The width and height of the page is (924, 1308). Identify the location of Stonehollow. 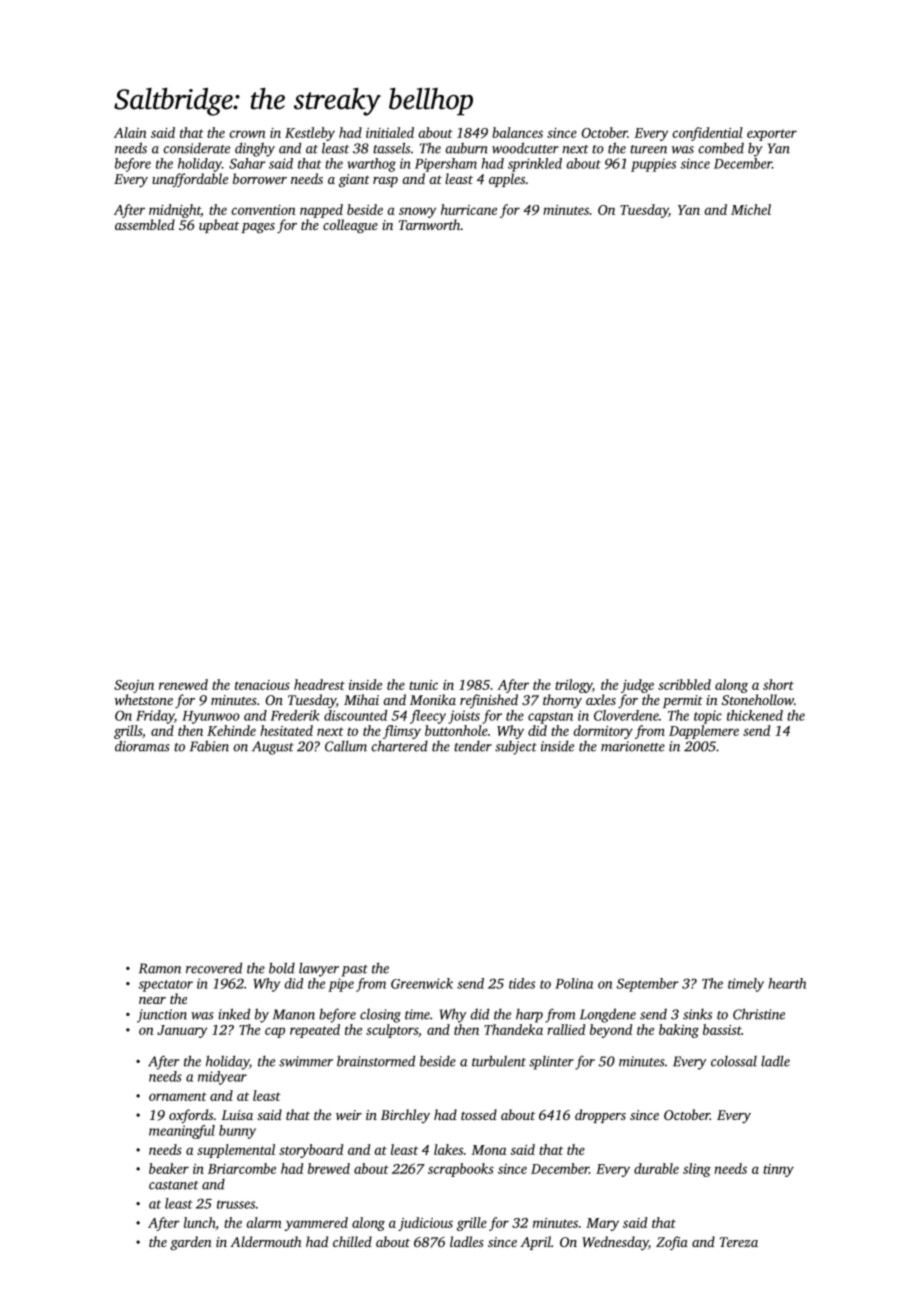
(758, 699).
